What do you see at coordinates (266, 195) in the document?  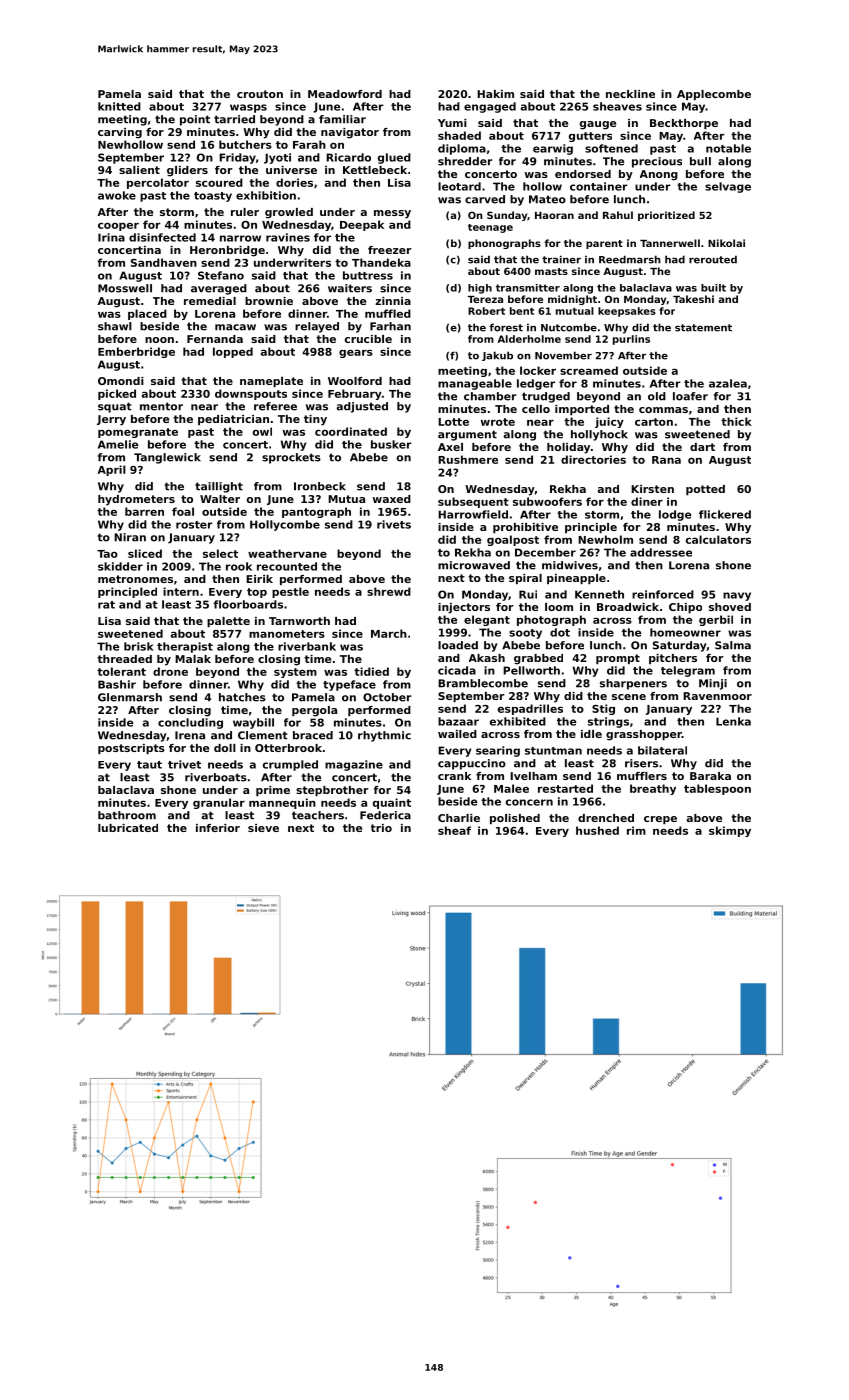 I see `exhibition` at bounding box center [266, 195].
